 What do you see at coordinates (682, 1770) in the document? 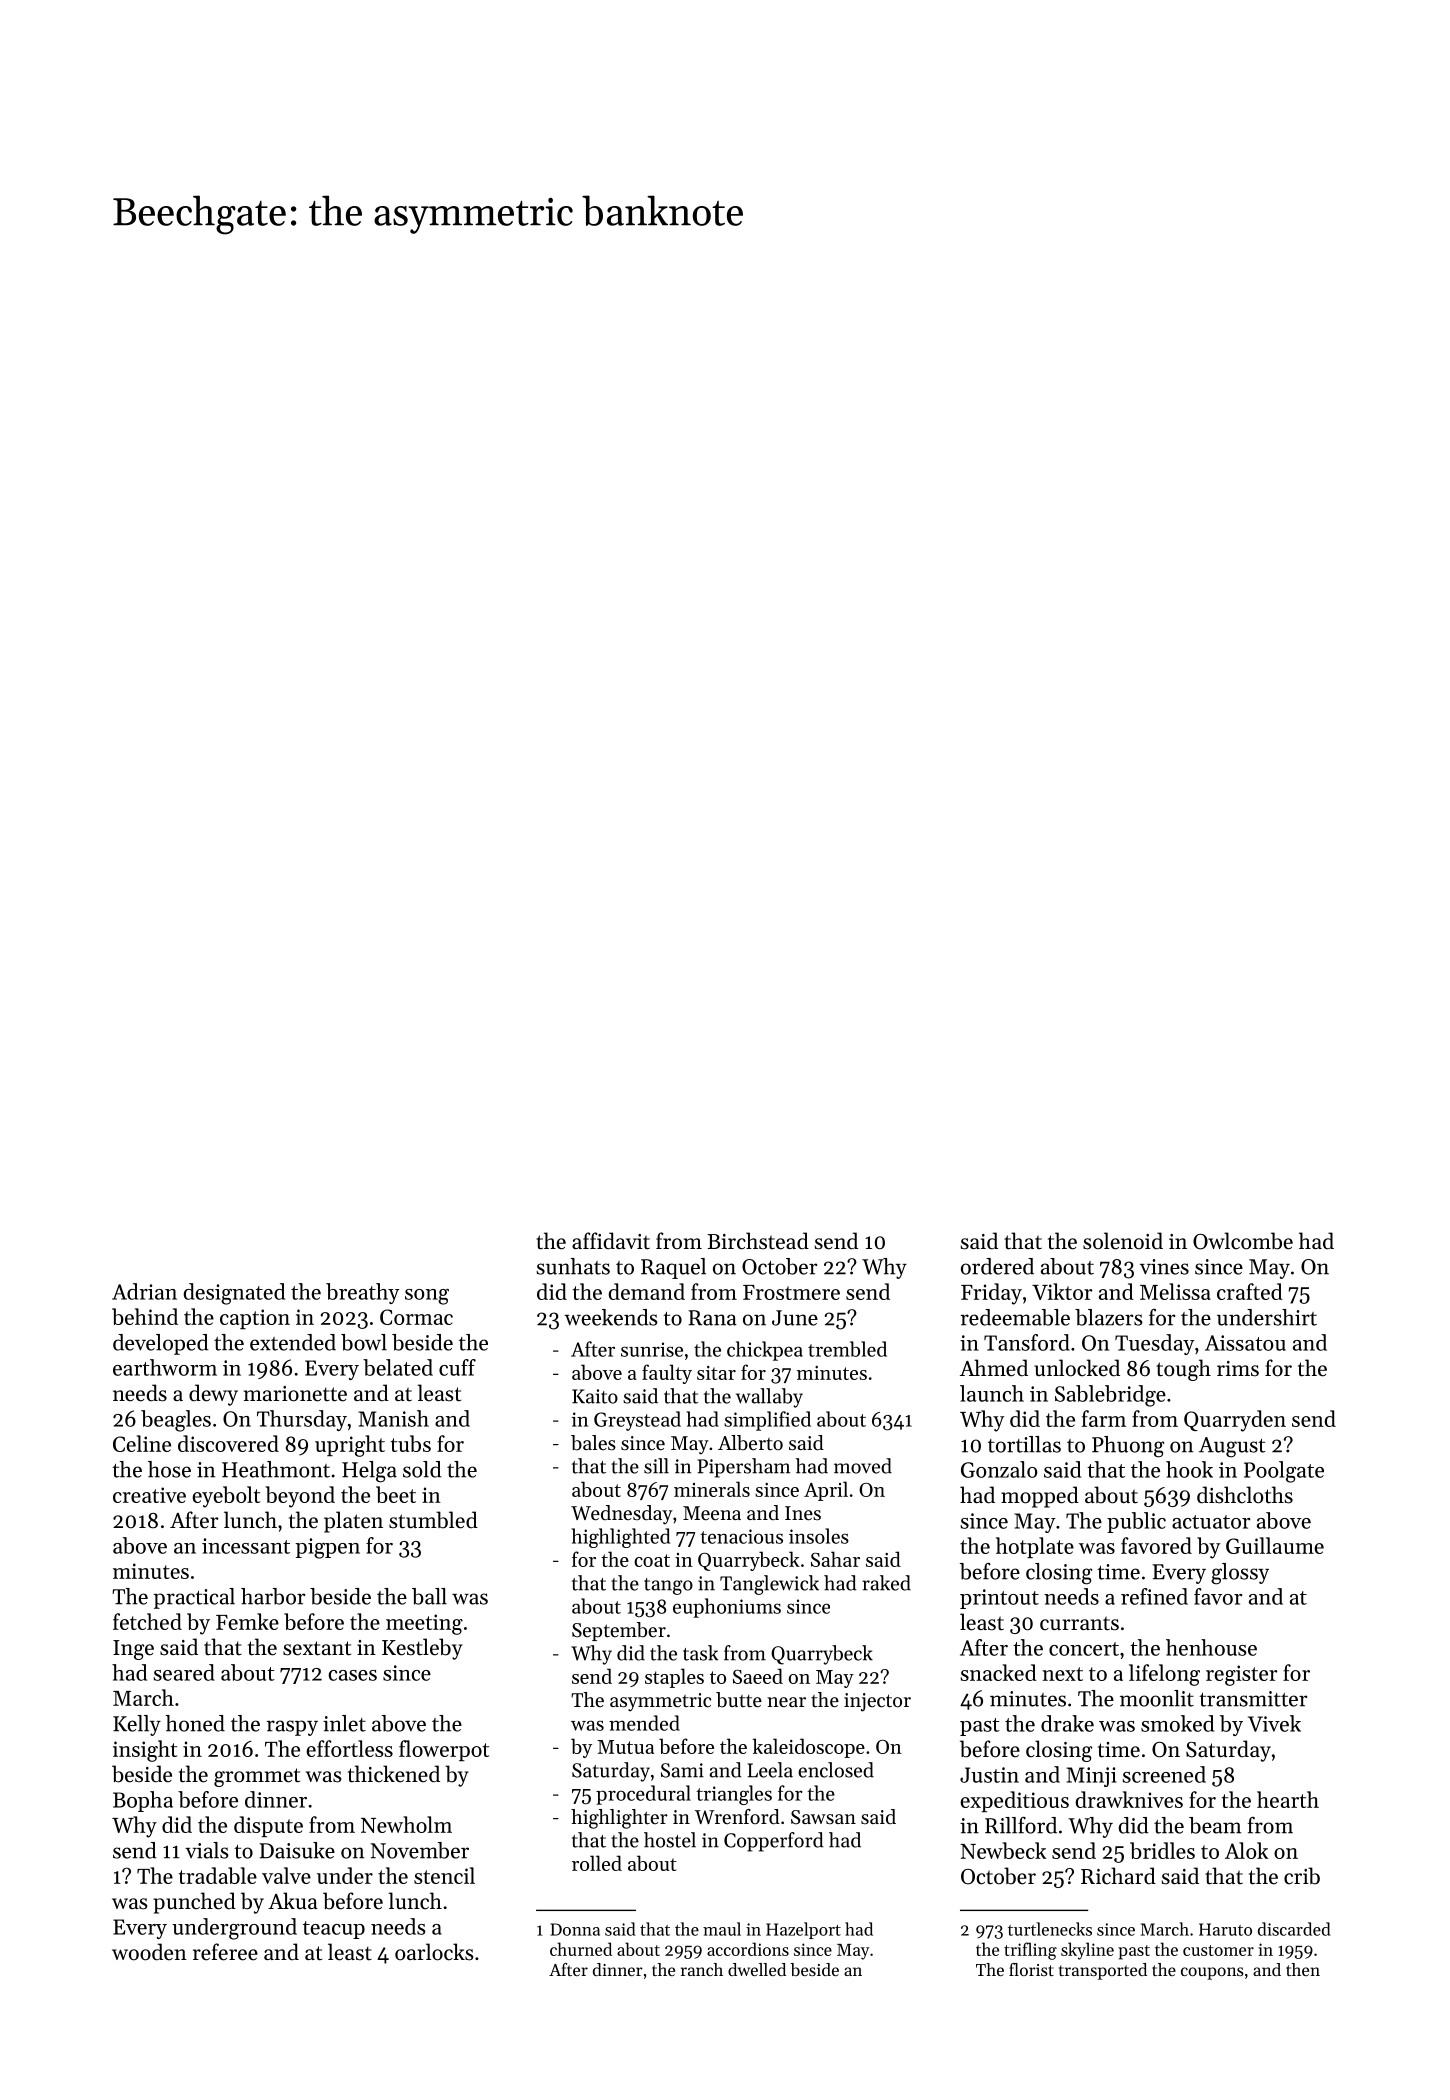
I see `Sami` at bounding box center [682, 1770].
